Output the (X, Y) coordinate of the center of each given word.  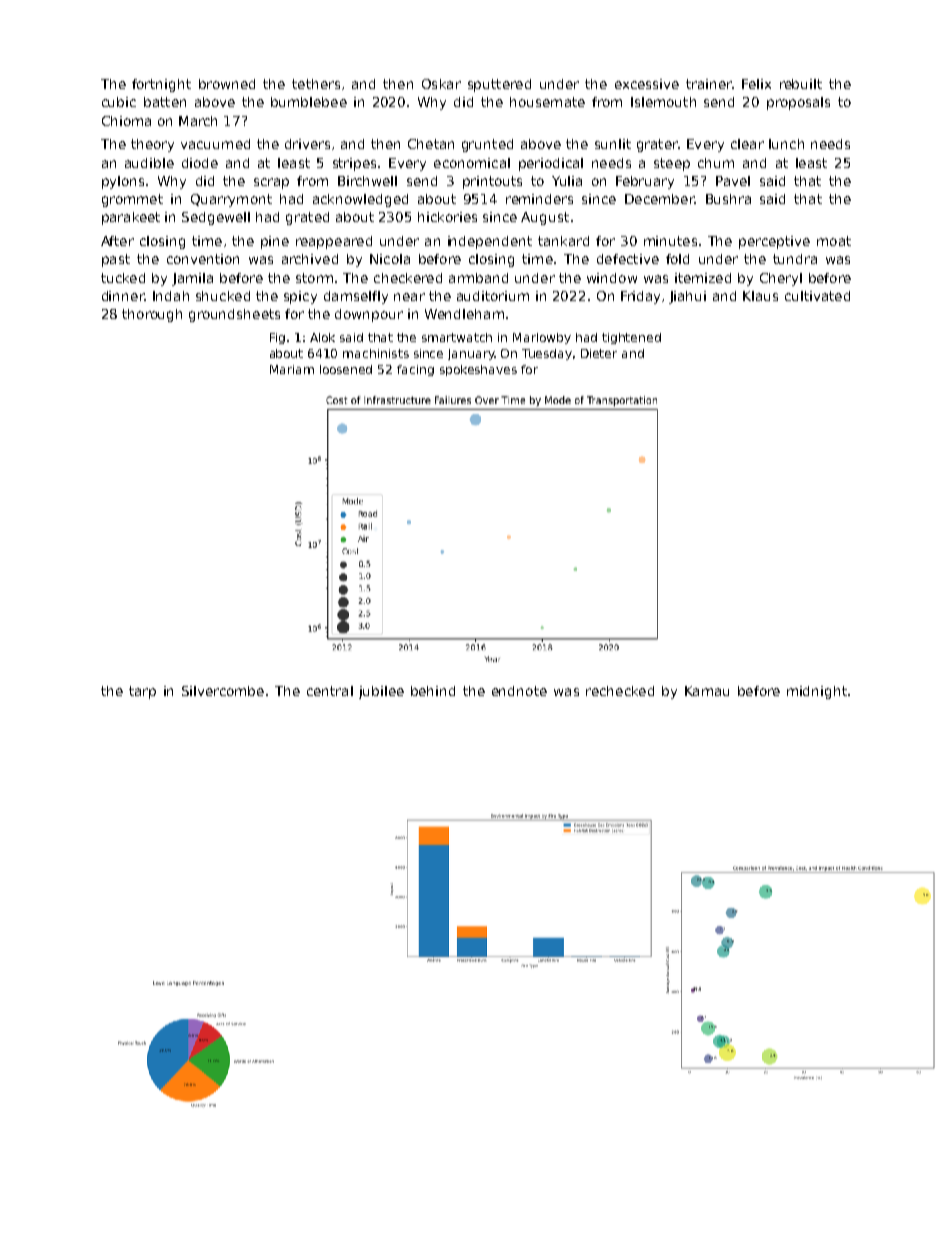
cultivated (817, 296)
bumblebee (309, 102)
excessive (647, 84)
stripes (354, 164)
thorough (152, 315)
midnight (817, 692)
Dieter (599, 353)
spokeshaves (478, 370)
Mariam (292, 369)
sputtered (499, 85)
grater (657, 145)
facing (415, 370)
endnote (519, 691)
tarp (142, 692)
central (330, 691)
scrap (271, 183)
